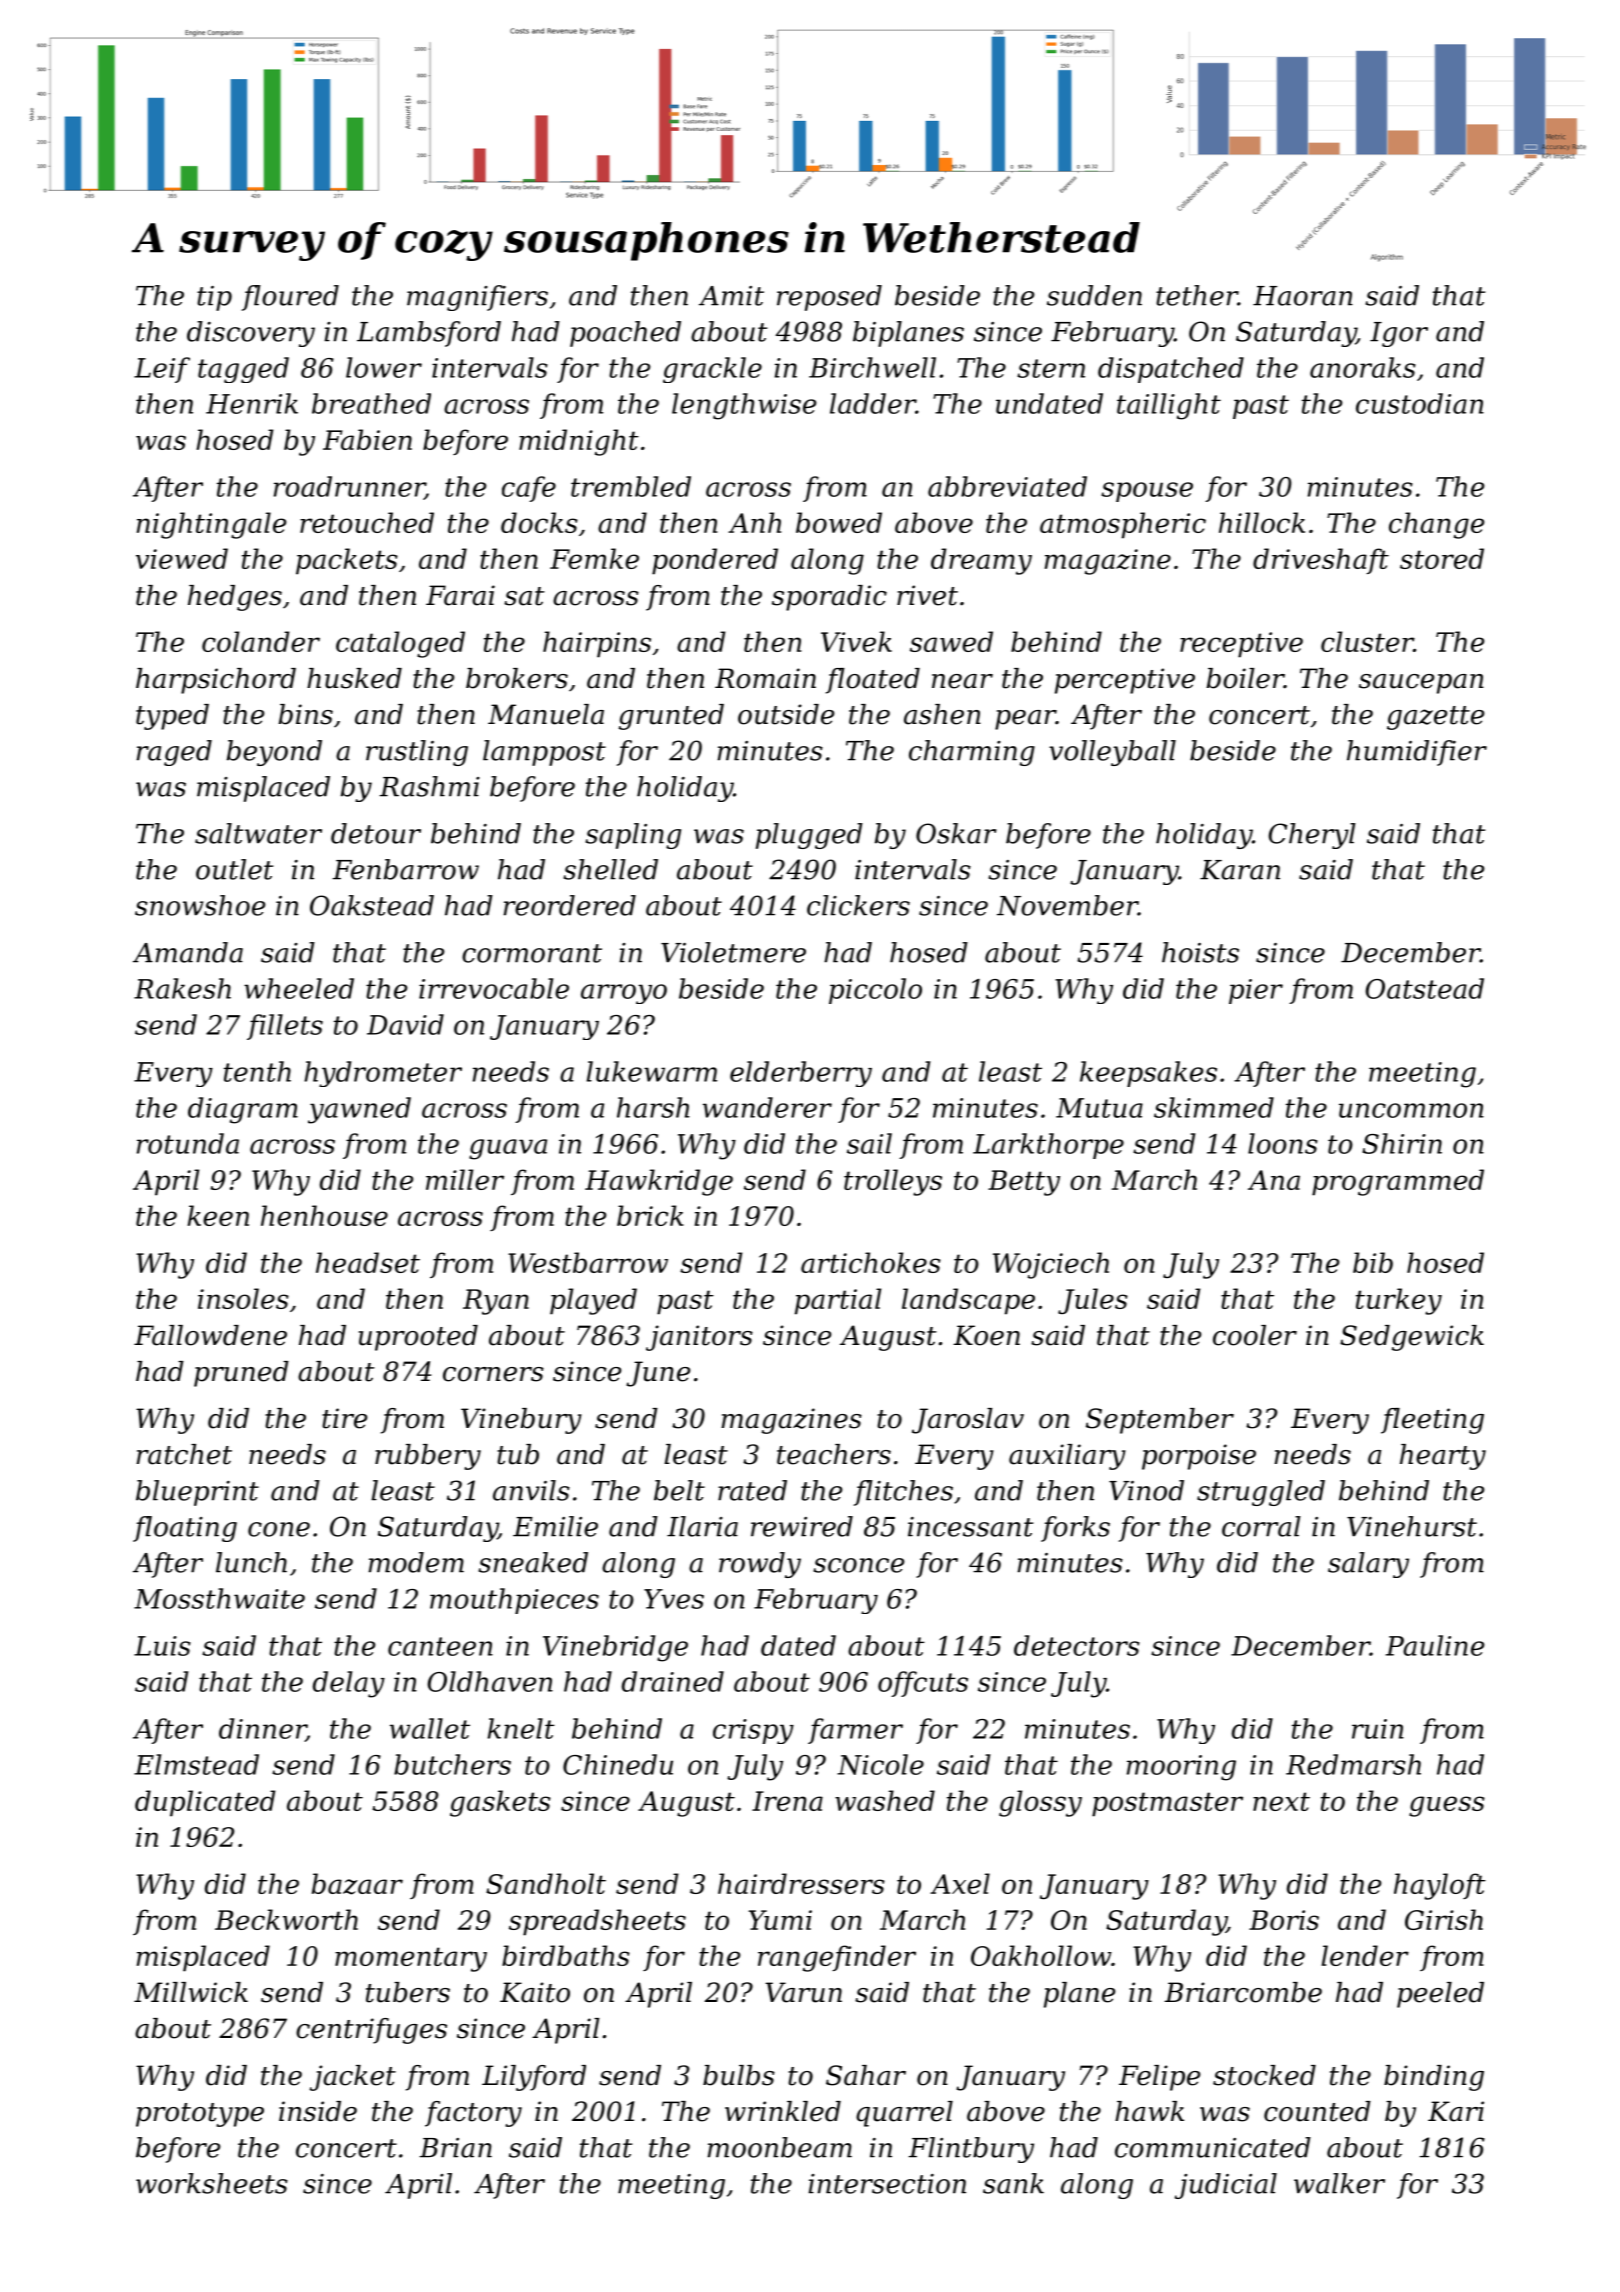 This page has height=2292, width=1620. I want to click on walker, so click(1339, 2183).
